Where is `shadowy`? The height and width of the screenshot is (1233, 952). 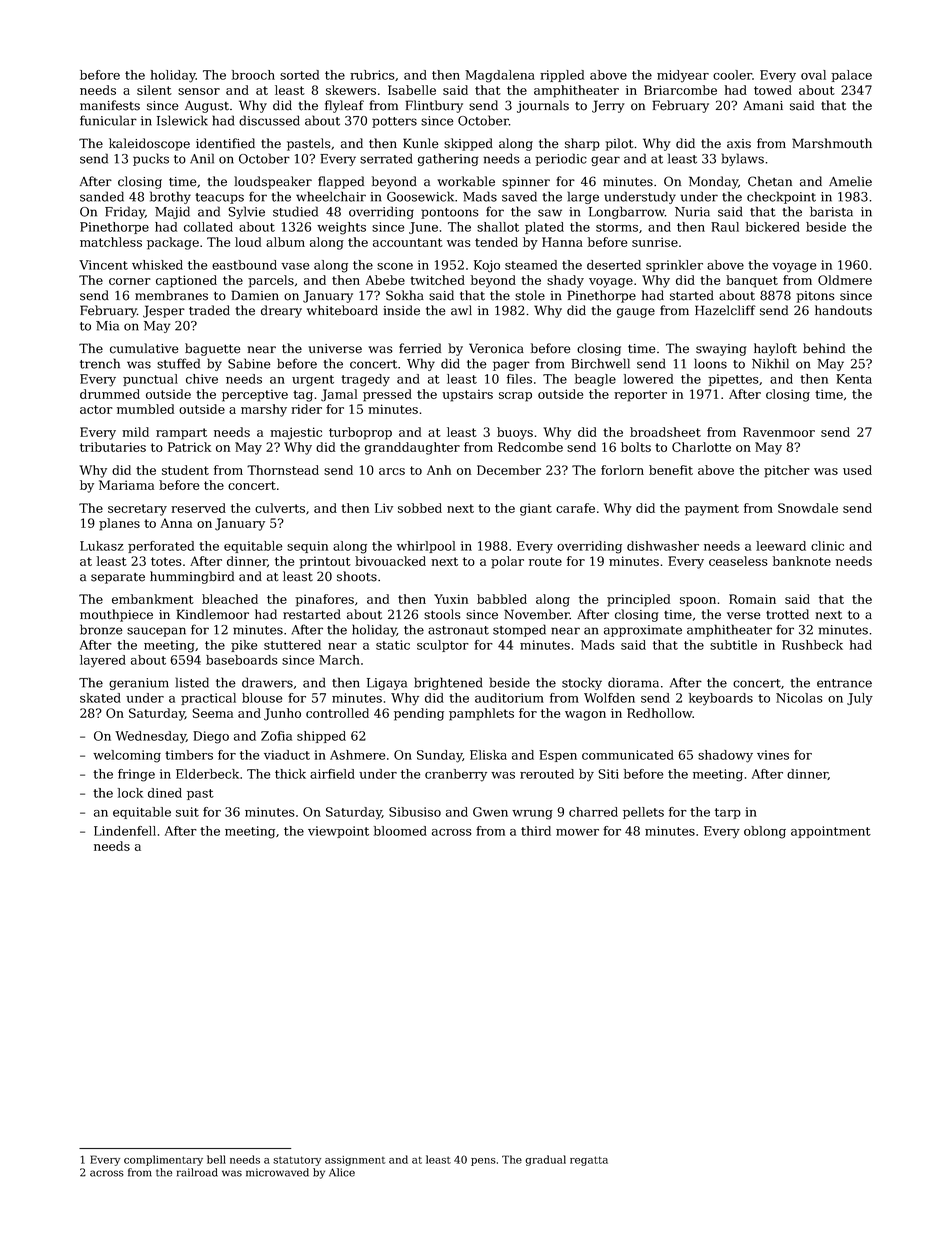 shadowy is located at coordinates (725, 756).
